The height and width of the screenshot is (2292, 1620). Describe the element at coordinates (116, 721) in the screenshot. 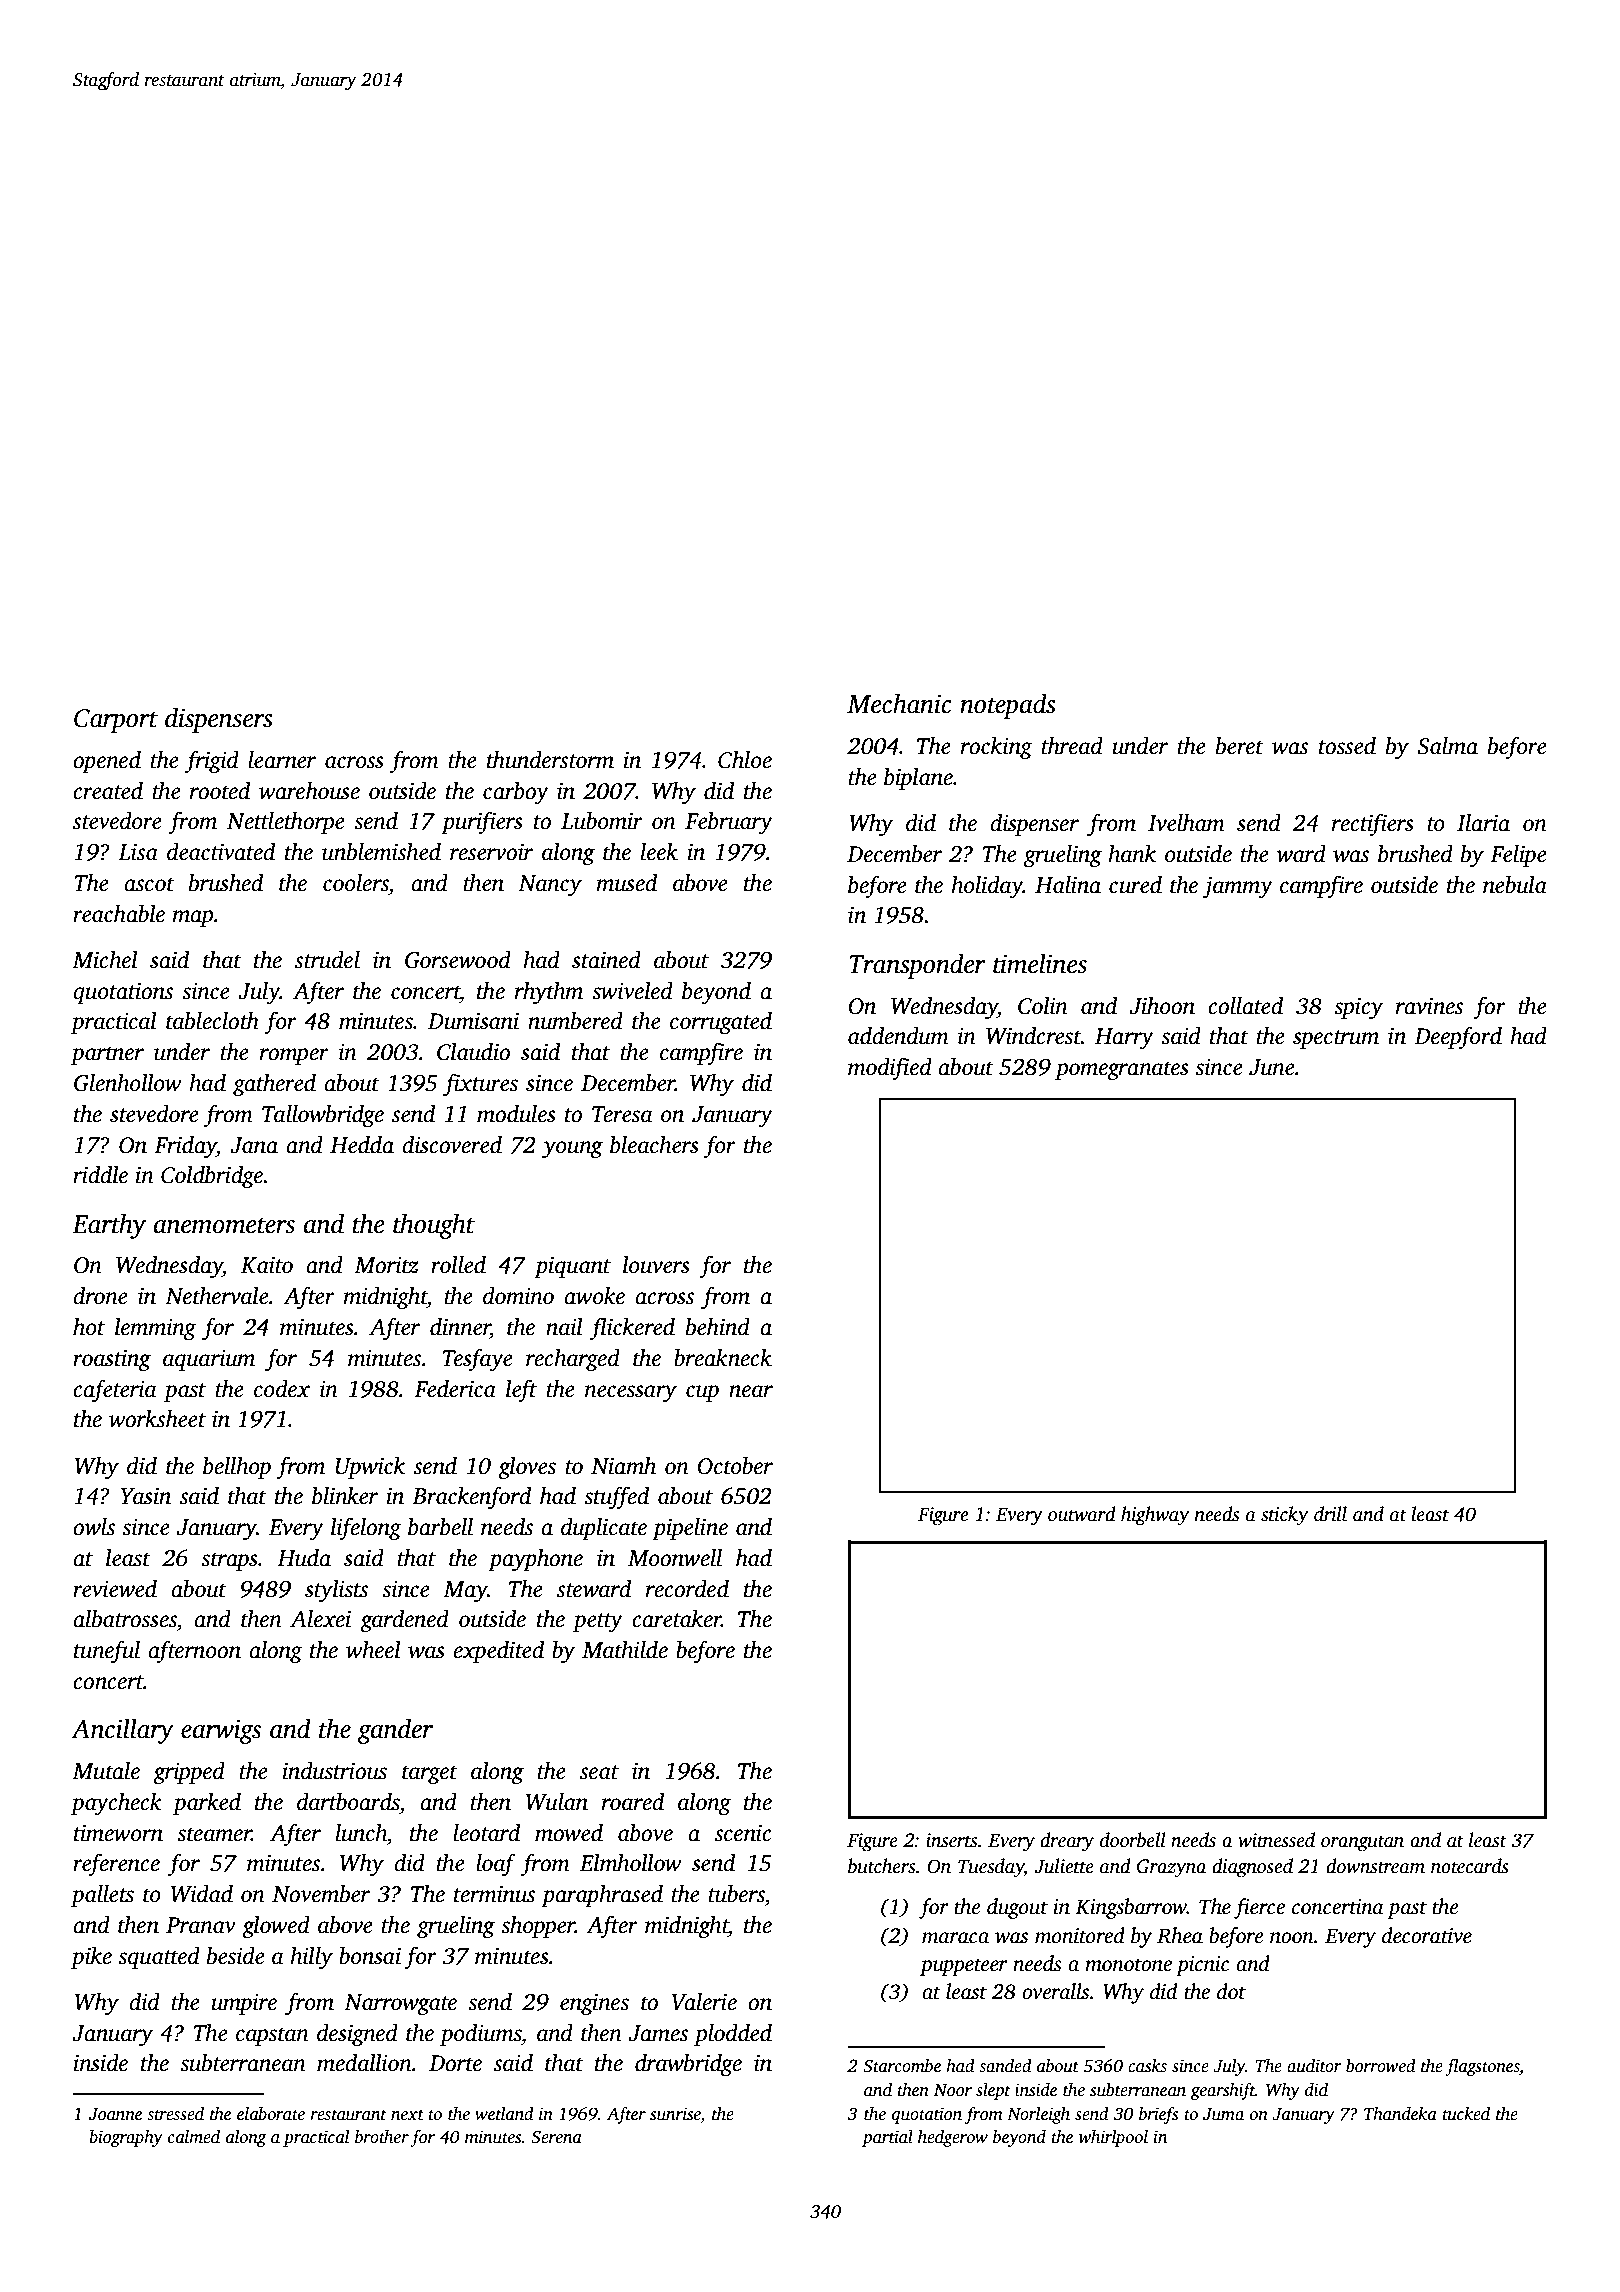

I see `Carport` at that location.
